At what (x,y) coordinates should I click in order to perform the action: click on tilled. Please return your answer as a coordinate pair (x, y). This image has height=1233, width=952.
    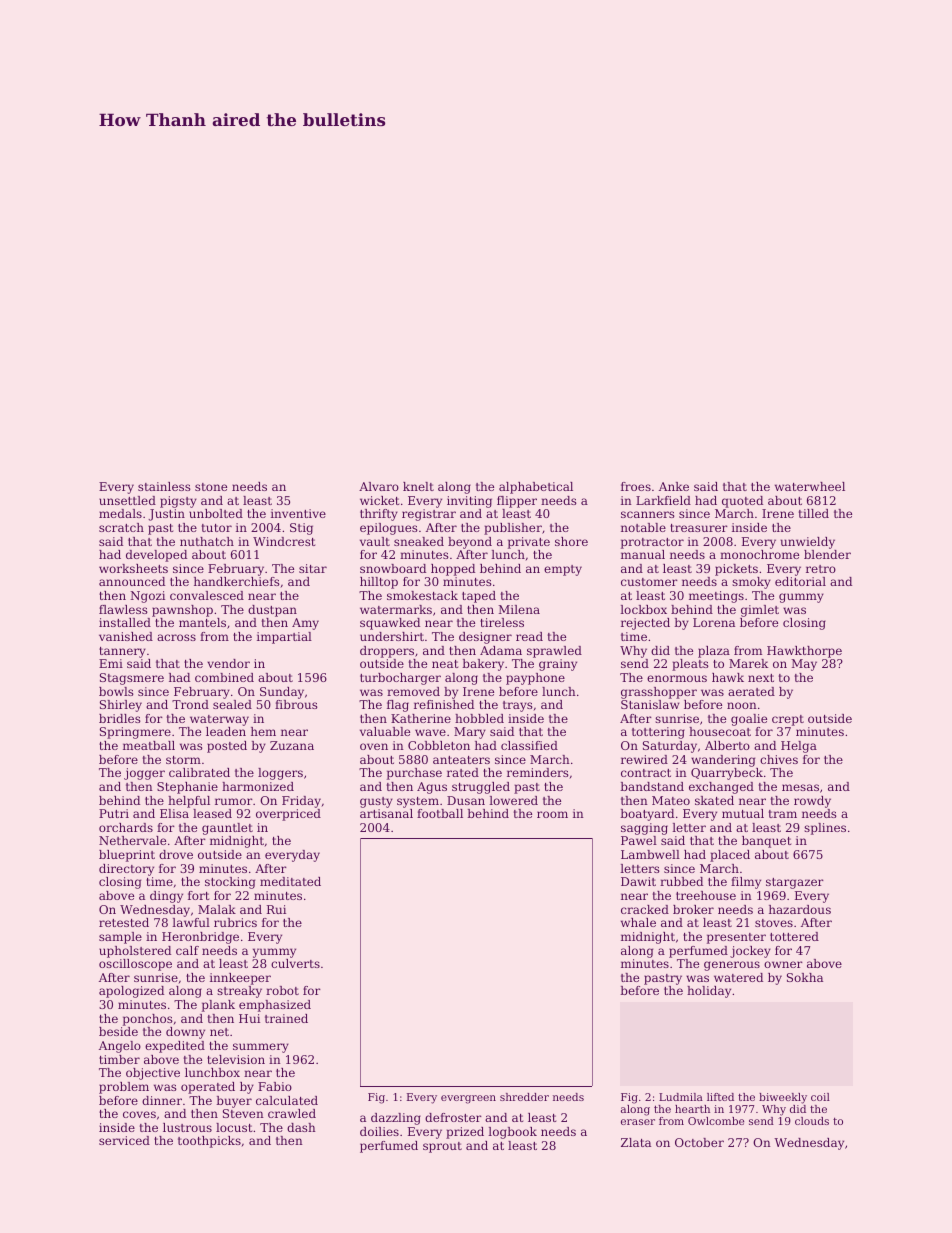
    Looking at the image, I should click on (814, 513).
